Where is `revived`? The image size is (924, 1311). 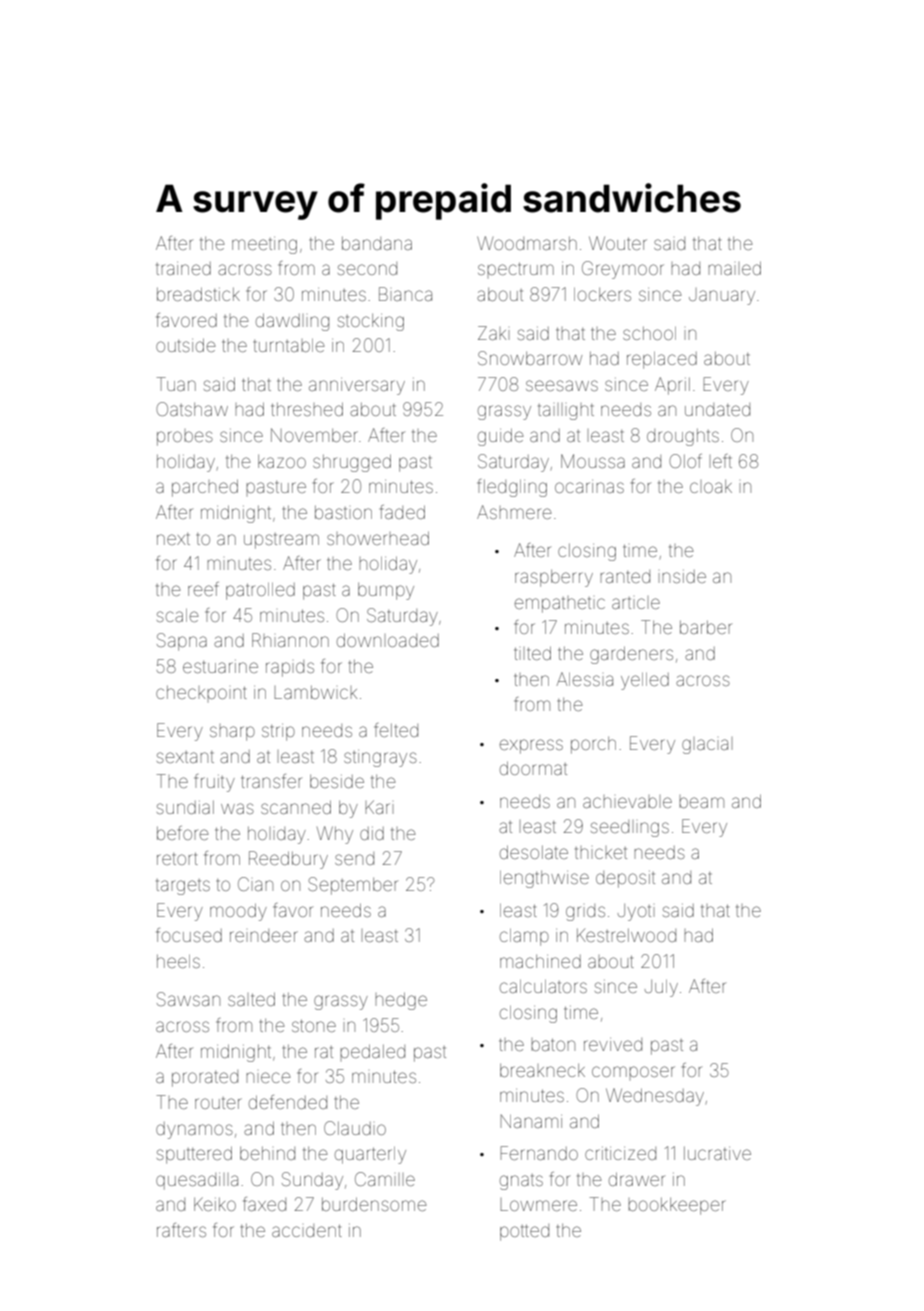 revived is located at coordinates (613, 1044).
